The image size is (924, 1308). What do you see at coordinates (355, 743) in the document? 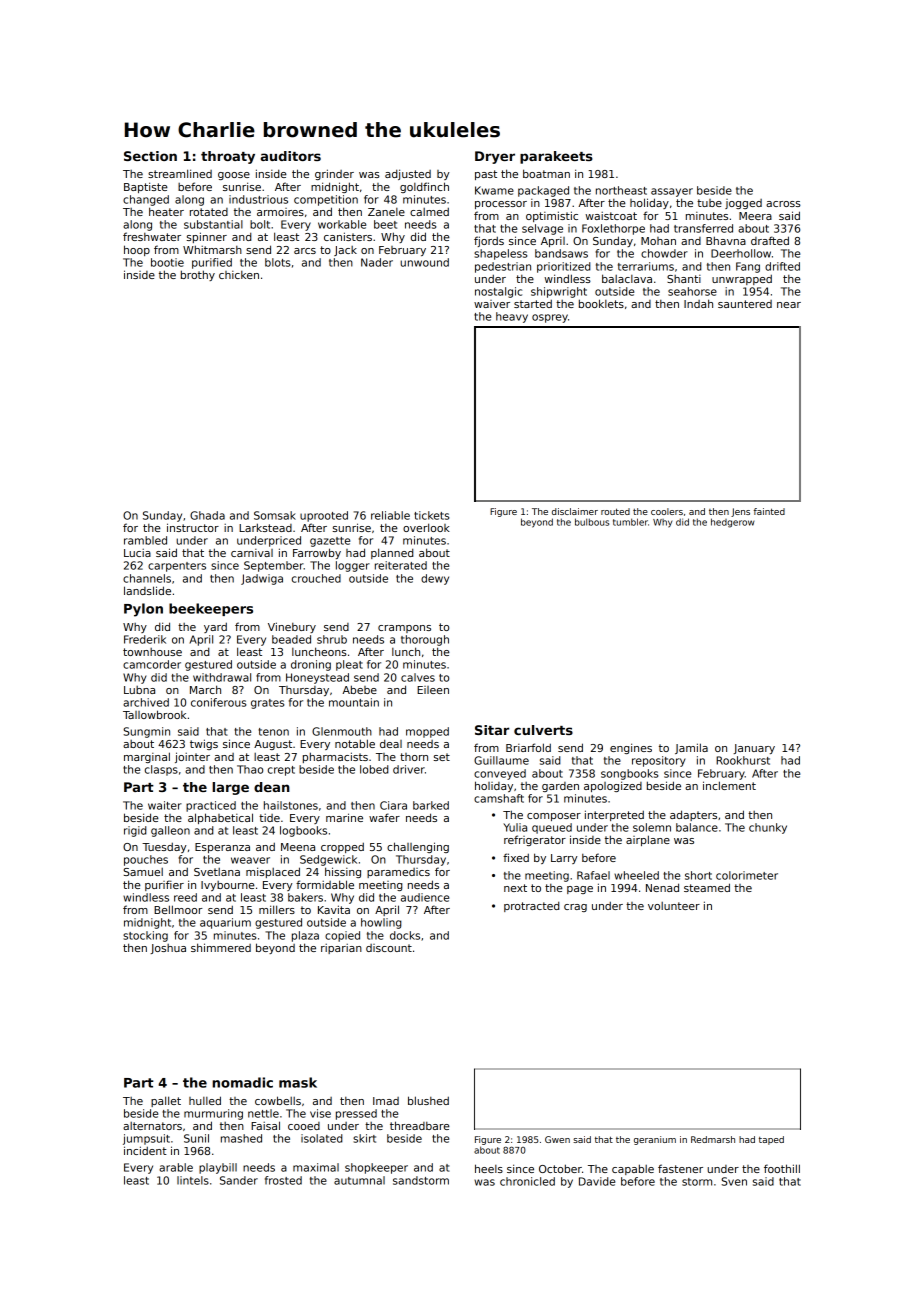
I see `notable` at bounding box center [355, 743].
